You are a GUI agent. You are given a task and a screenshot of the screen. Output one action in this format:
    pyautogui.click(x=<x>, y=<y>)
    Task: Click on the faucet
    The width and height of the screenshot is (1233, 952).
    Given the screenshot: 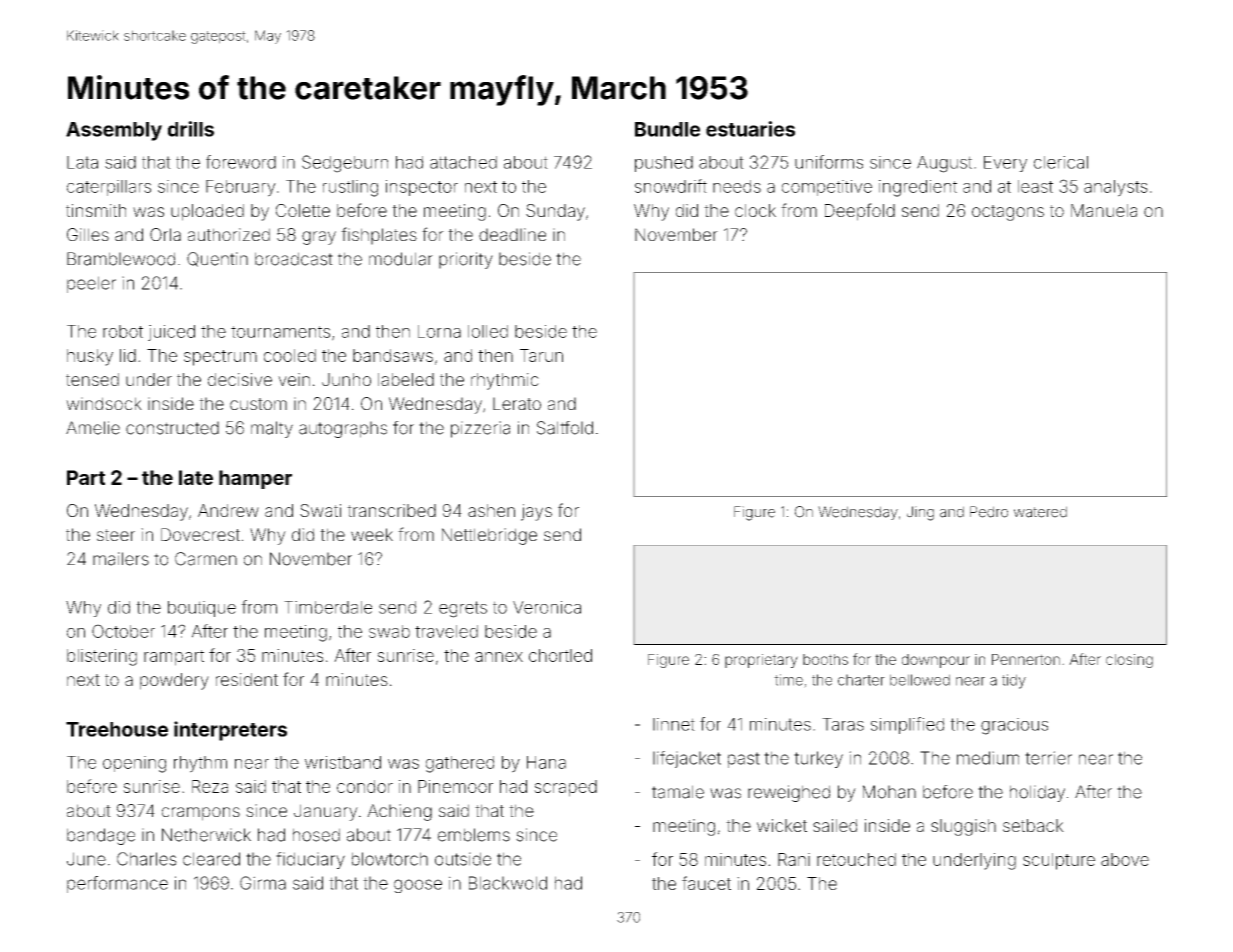 What is the action you would take?
    pyautogui.click(x=706, y=883)
